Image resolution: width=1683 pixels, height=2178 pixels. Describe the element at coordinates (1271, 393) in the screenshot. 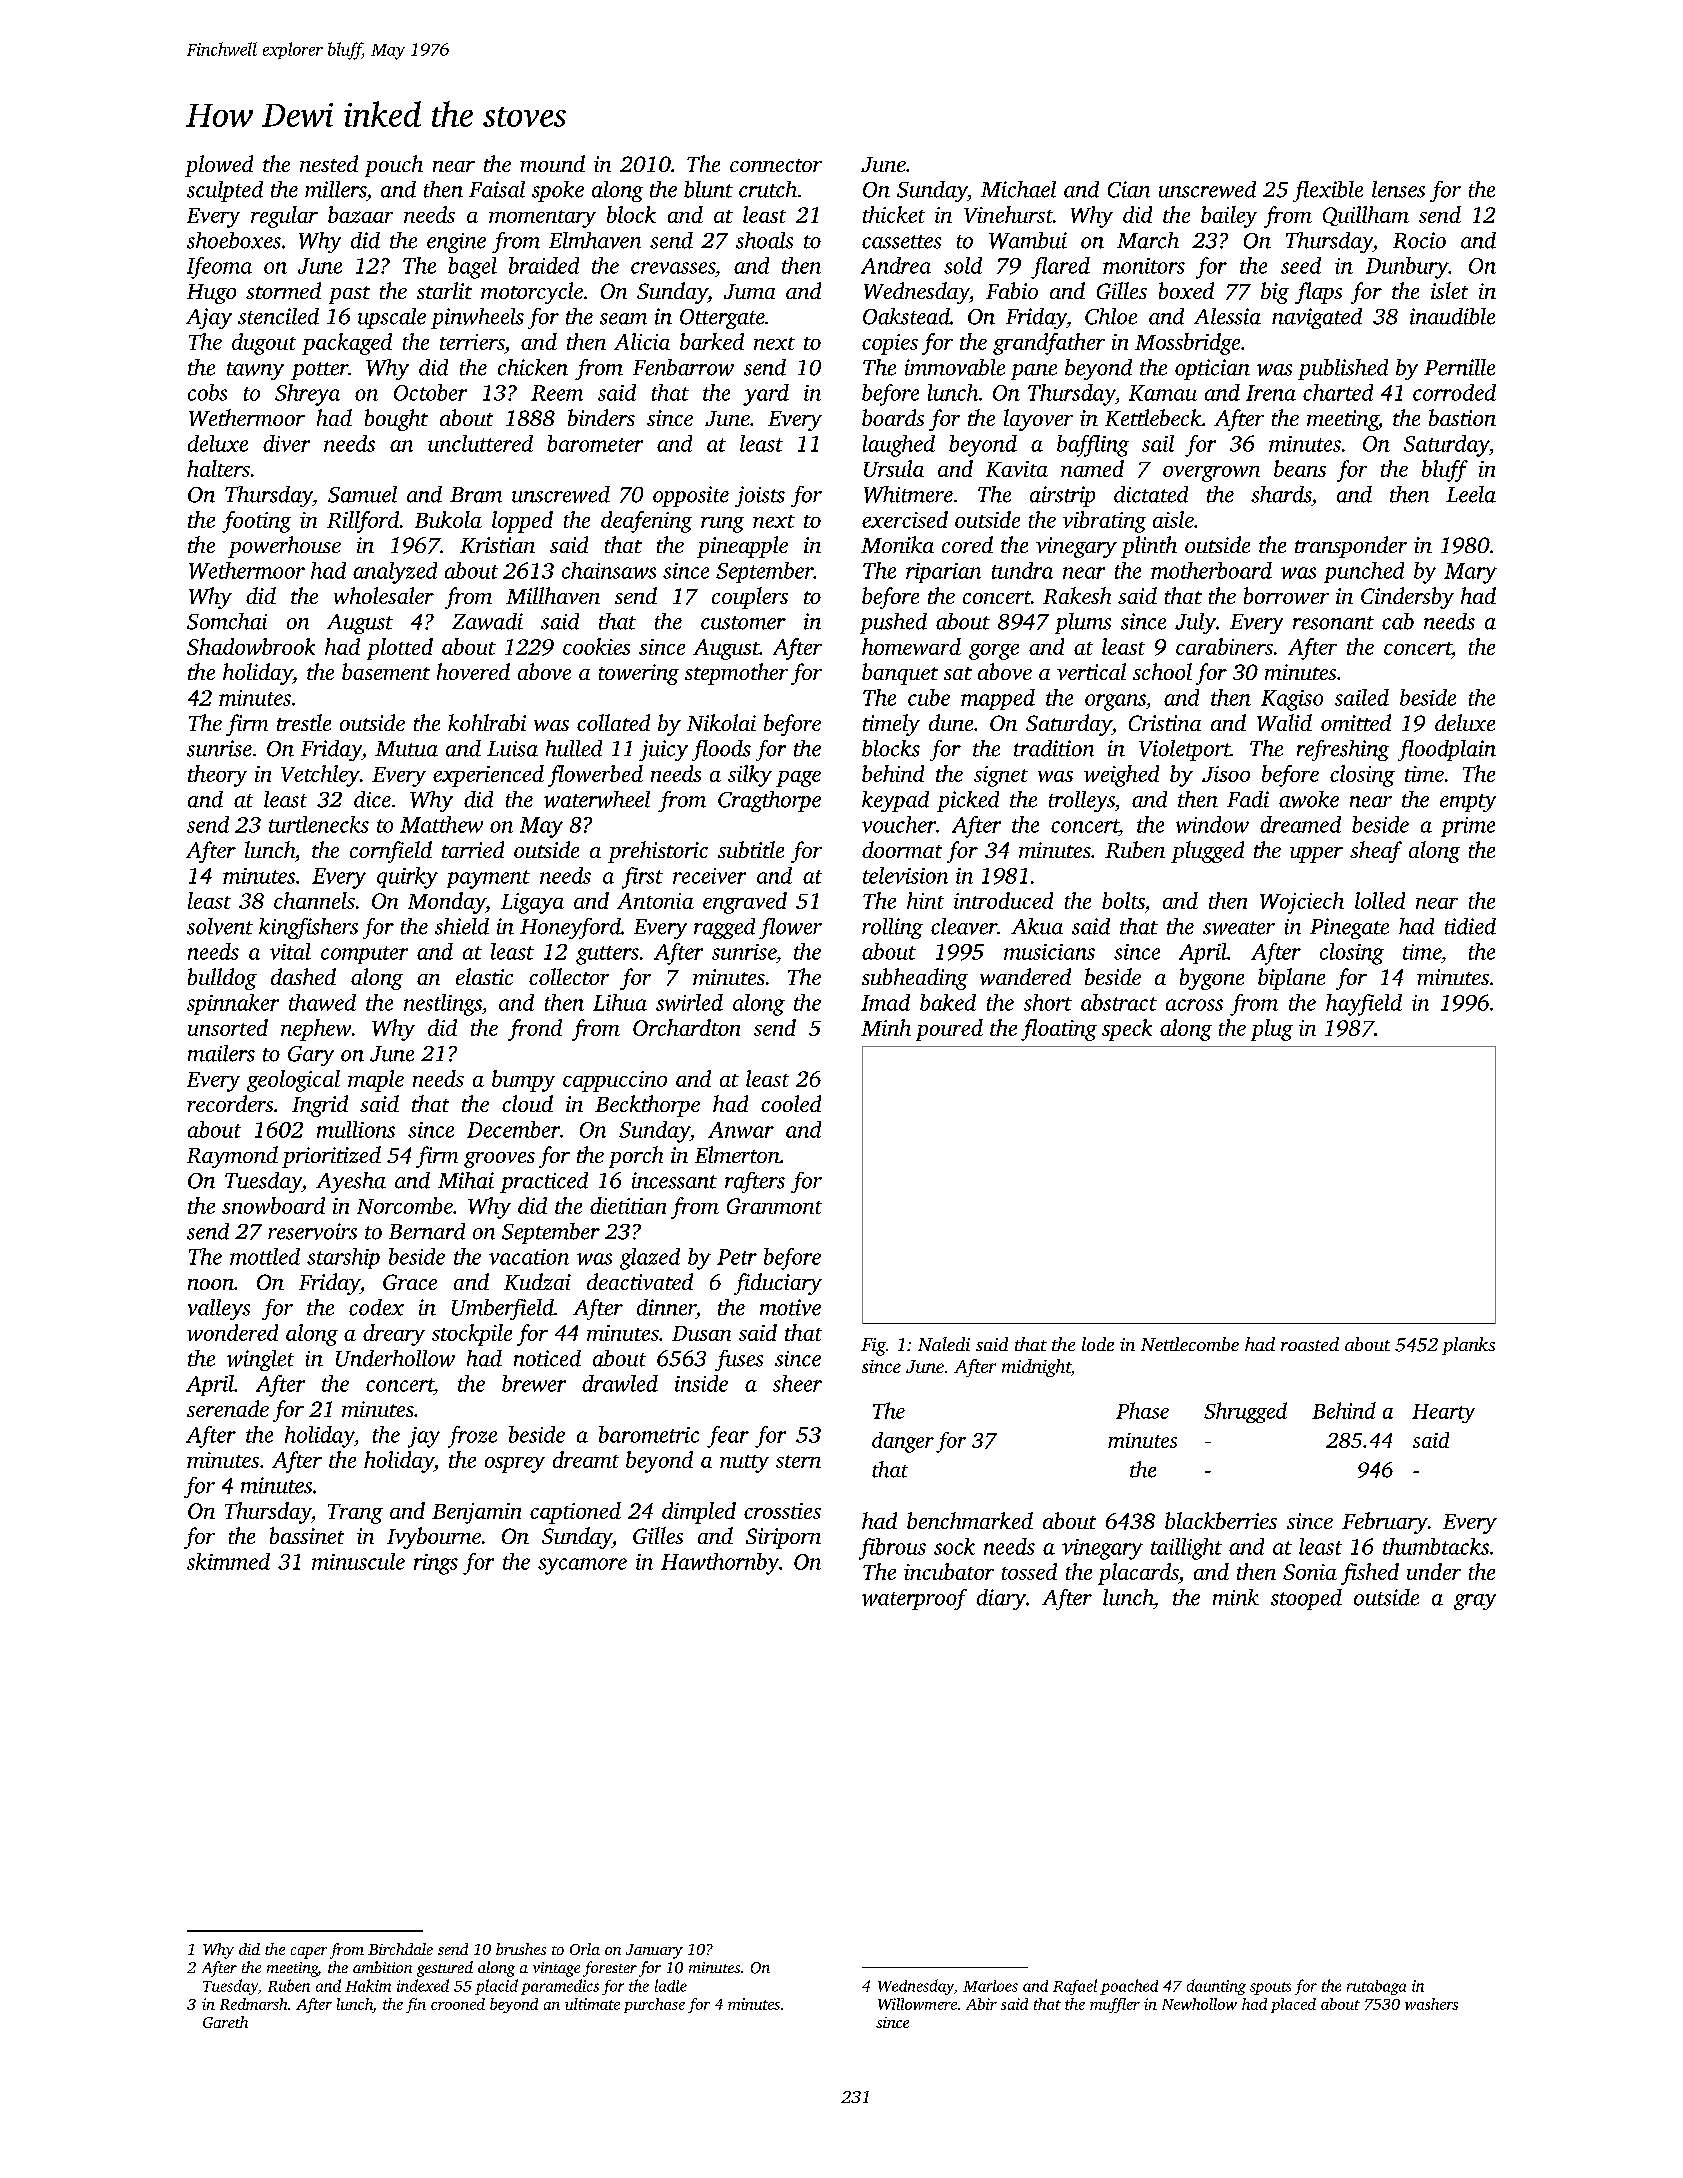

I see `Irena` at that location.
